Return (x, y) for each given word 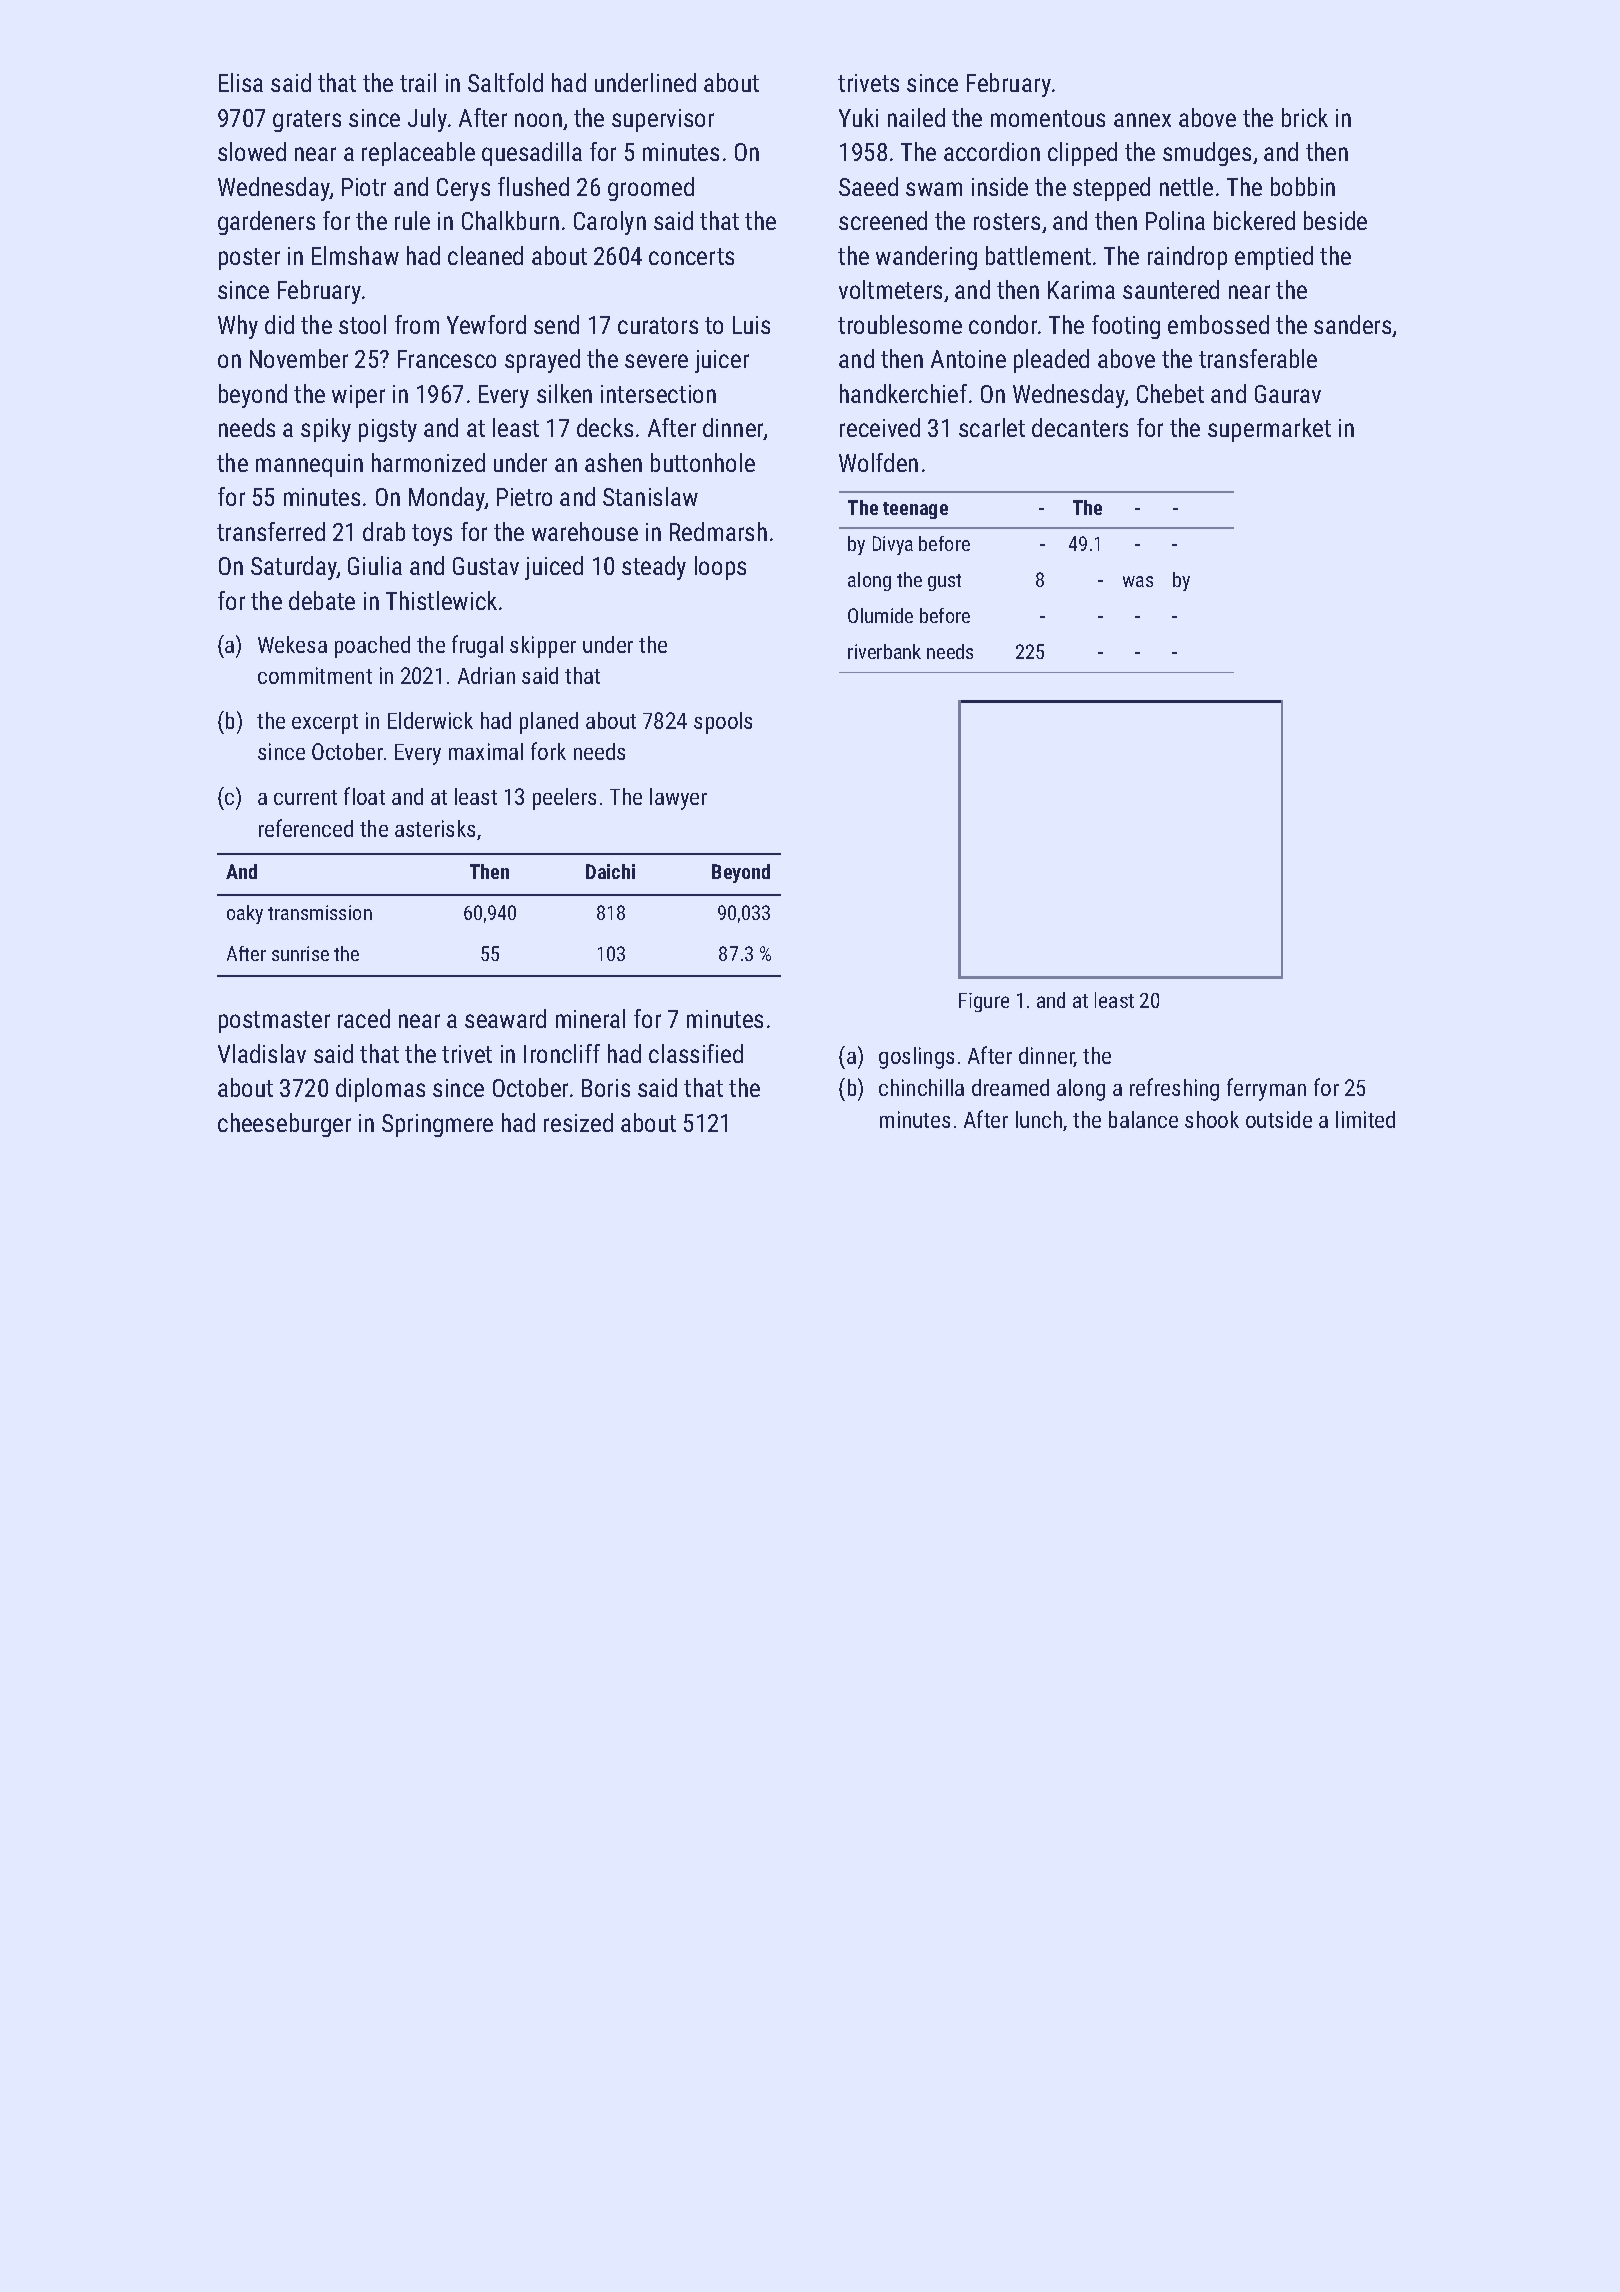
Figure (984, 1002)
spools (723, 723)
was (1138, 581)
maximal (486, 751)
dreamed (1010, 1087)
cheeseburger (284, 1125)
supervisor (663, 120)
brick (1305, 117)
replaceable (418, 154)
